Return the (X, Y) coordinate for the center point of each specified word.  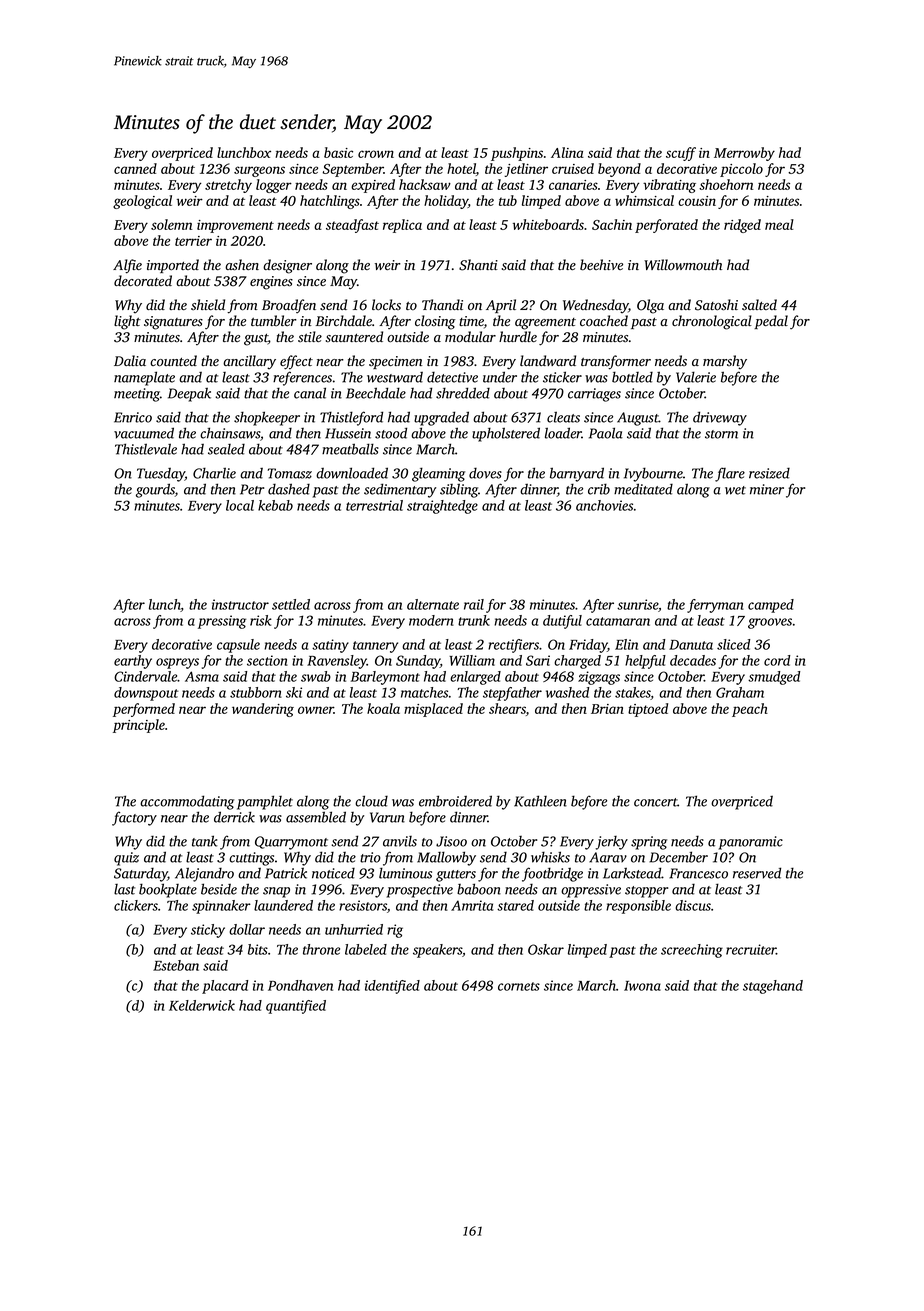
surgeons (259, 171)
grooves (770, 623)
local (240, 505)
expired (373, 186)
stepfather (512, 694)
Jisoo (451, 841)
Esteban (176, 965)
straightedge (442, 507)
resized (769, 473)
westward (395, 377)
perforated (666, 226)
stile (310, 337)
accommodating (187, 802)
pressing (222, 622)
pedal (771, 322)
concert (656, 802)
